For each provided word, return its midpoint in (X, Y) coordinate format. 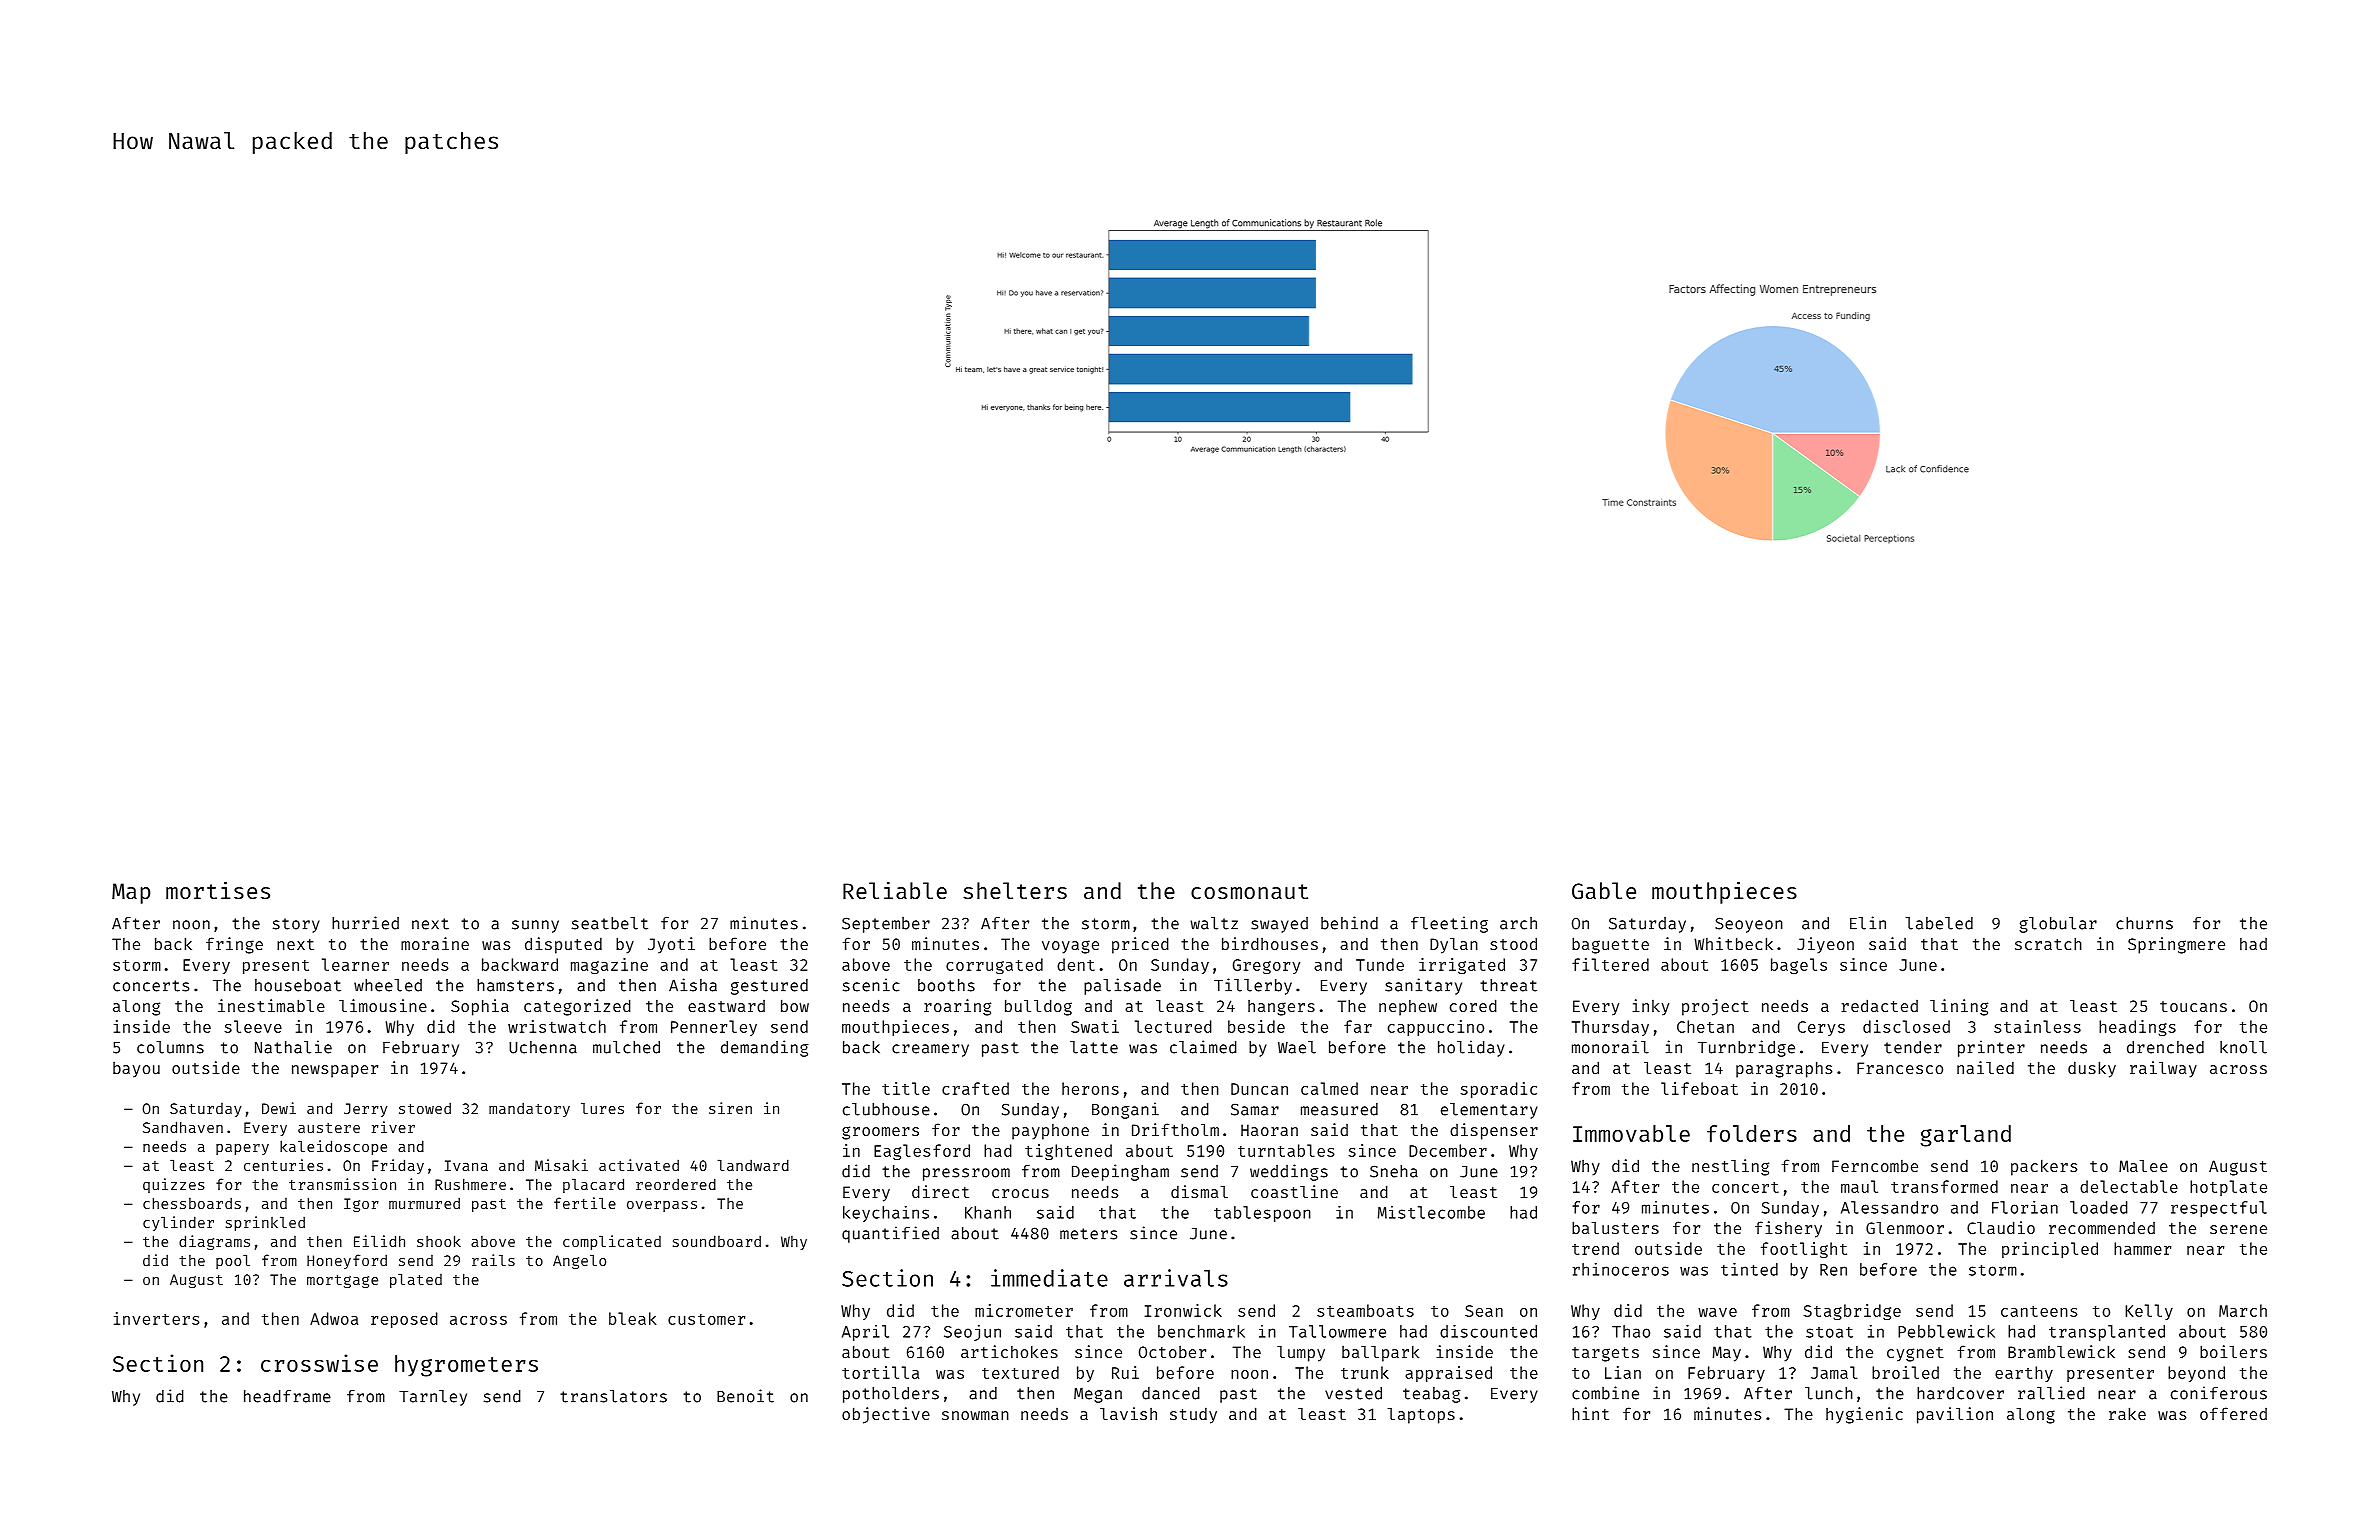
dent (1076, 964)
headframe (287, 1396)
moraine (435, 943)
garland (1966, 1136)
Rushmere (470, 1184)
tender (1913, 1047)
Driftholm (1175, 1129)
